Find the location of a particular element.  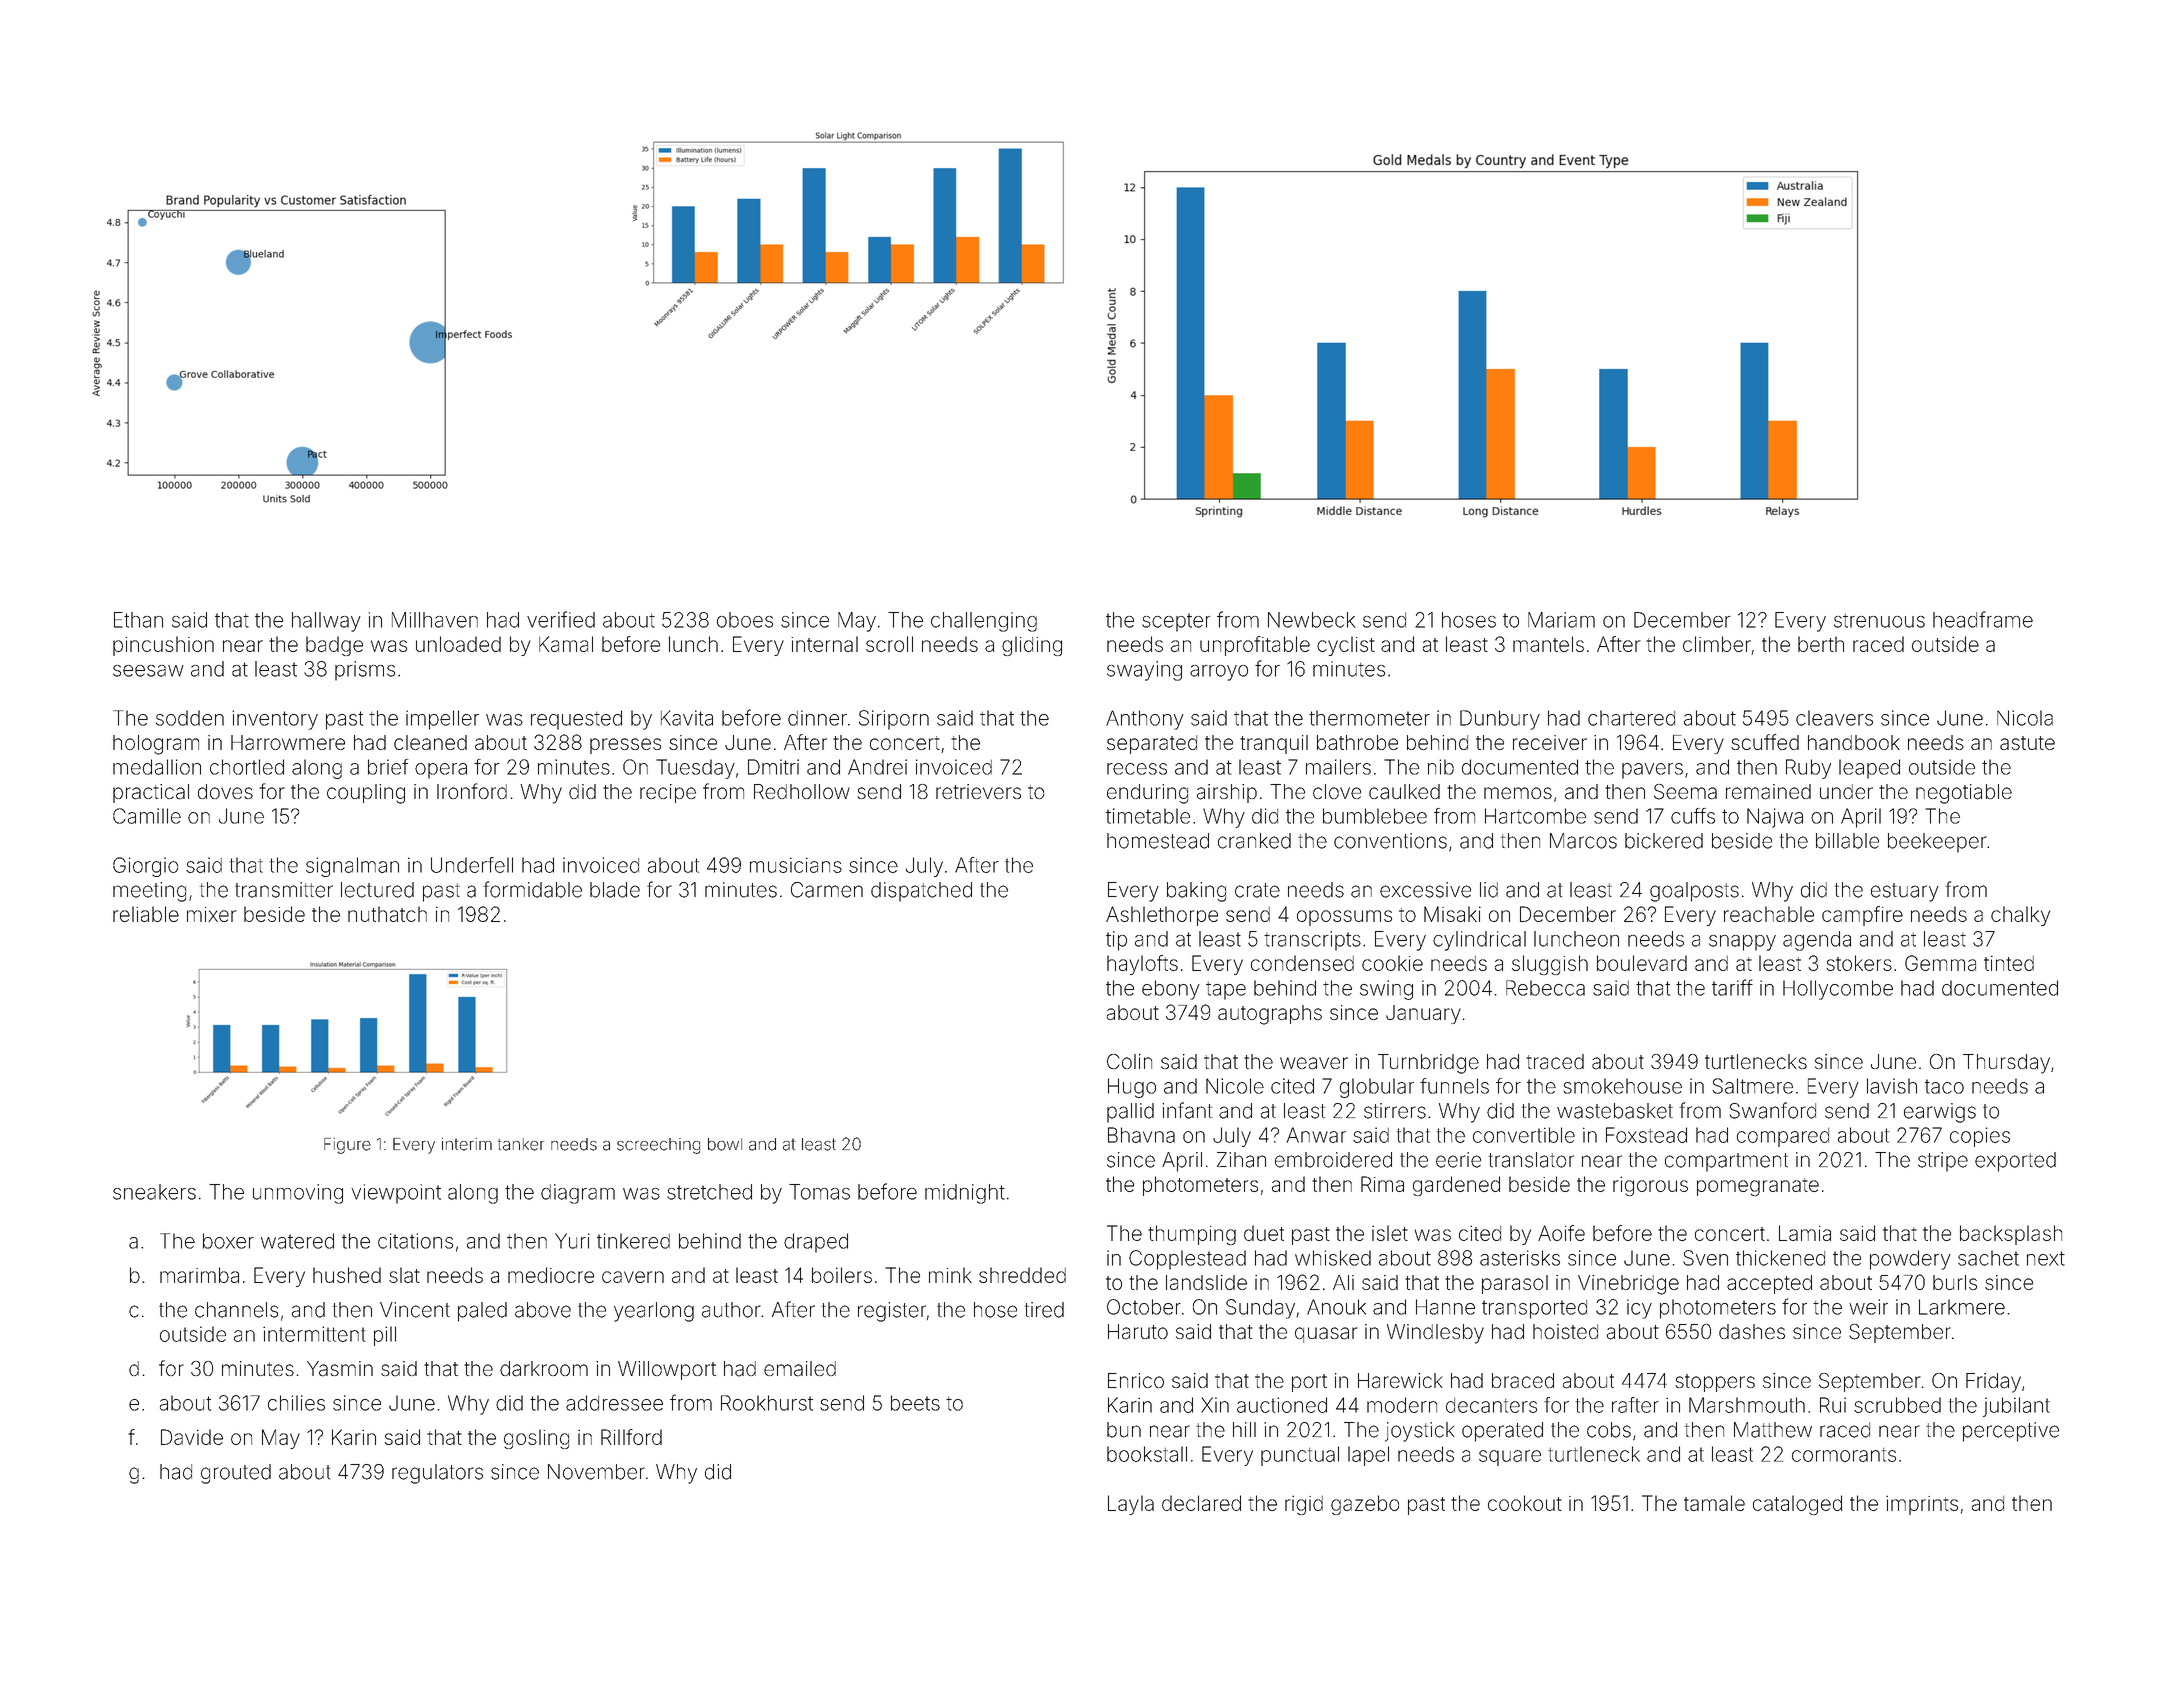

islet is located at coordinates (1390, 1233).
